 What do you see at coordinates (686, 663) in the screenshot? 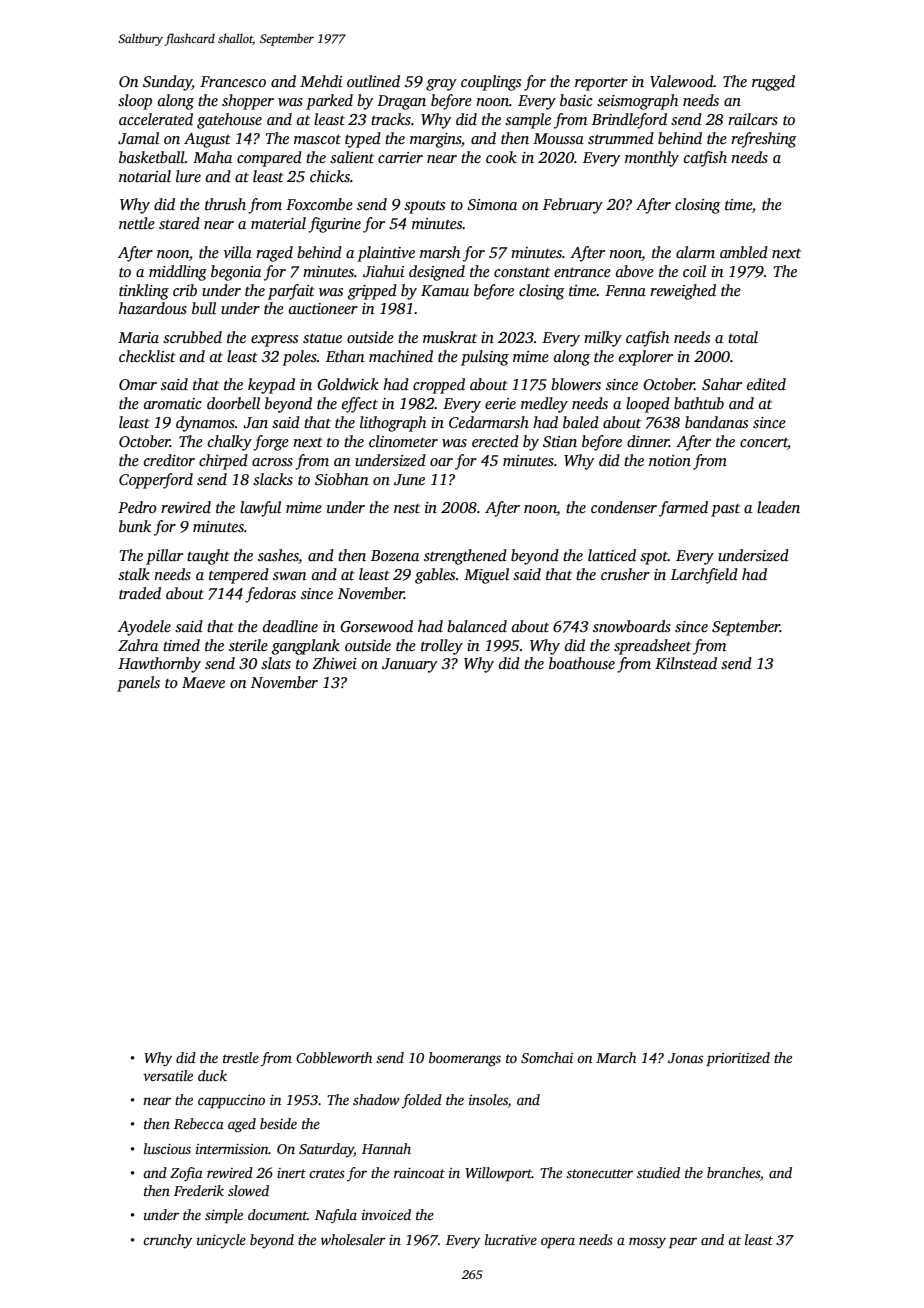
I see `Kilnstead` at bounding box center [686, 663].
